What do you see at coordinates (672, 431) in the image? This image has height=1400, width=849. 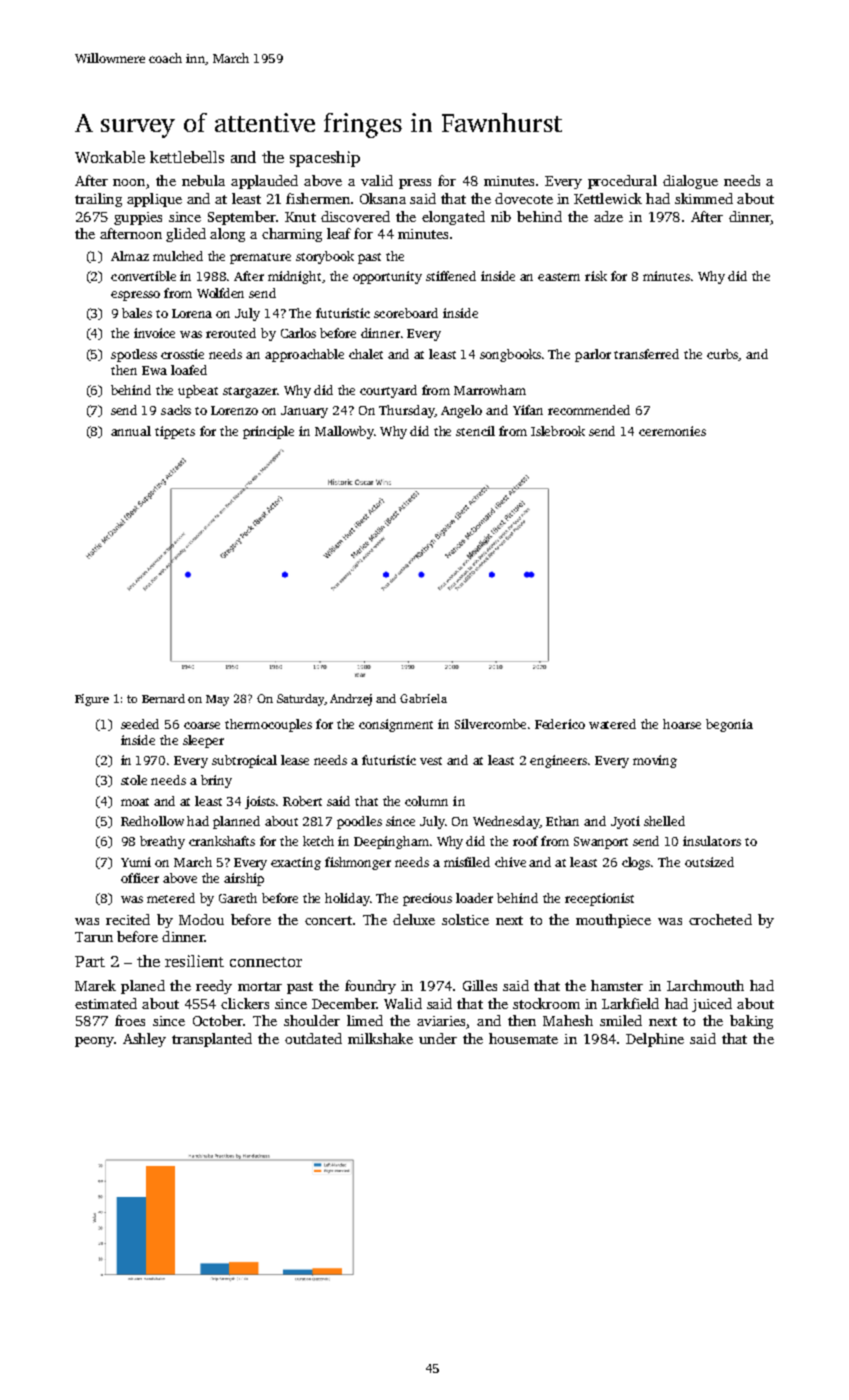 I see `ceremonies` at bounding box center [672, 431].
